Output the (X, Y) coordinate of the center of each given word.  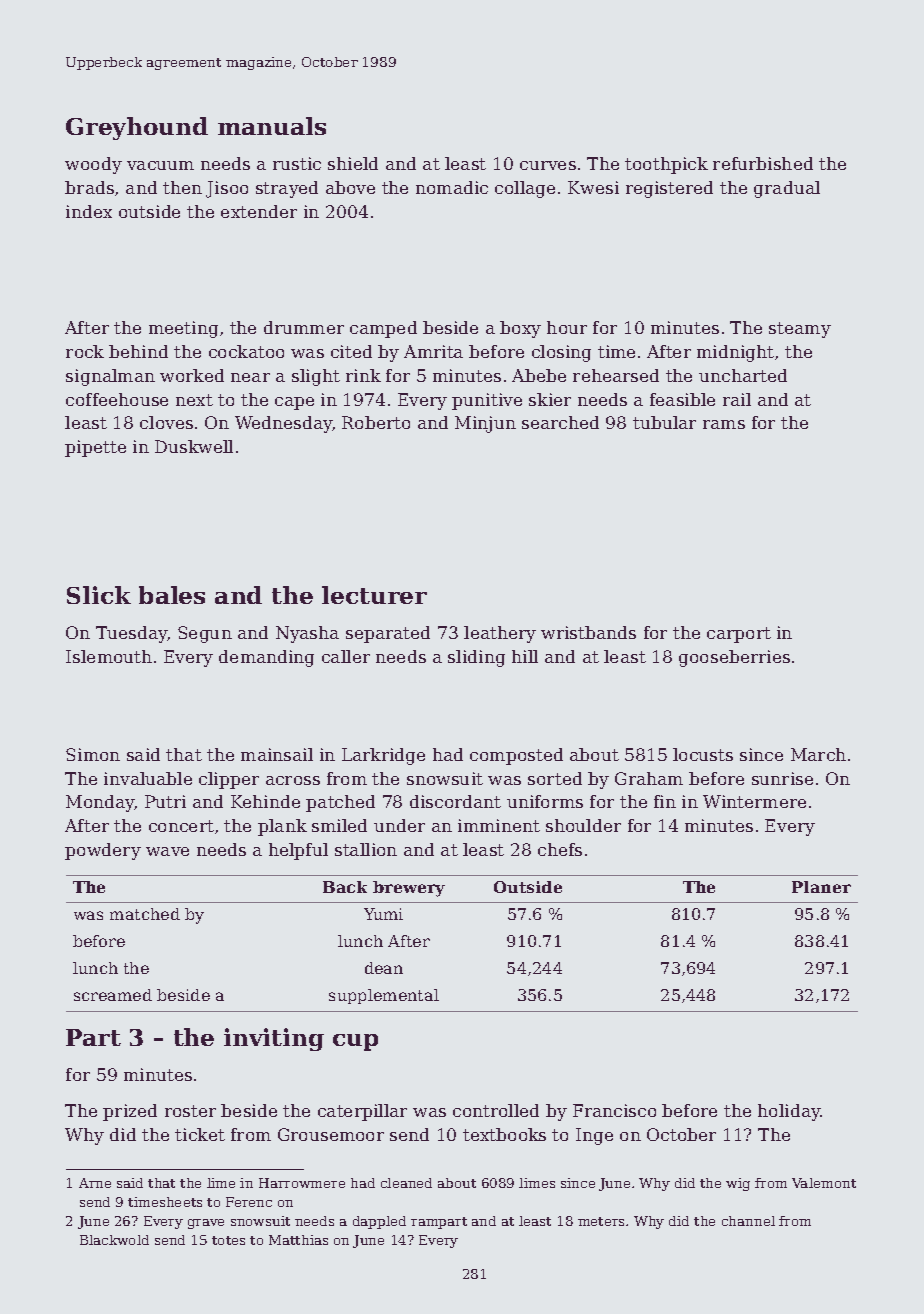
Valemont (824, 1183)
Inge (594, 1136)
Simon (93, 754)
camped (383, 329)
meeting (183, 329)
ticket (200, 1134)
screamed (113, 995)
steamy (800, 330)
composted (516, 756)
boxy (520, 329)
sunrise (782, 778)
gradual (787, 189)
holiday (789, 1112)
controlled (496, 1110)
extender (259, 211)
